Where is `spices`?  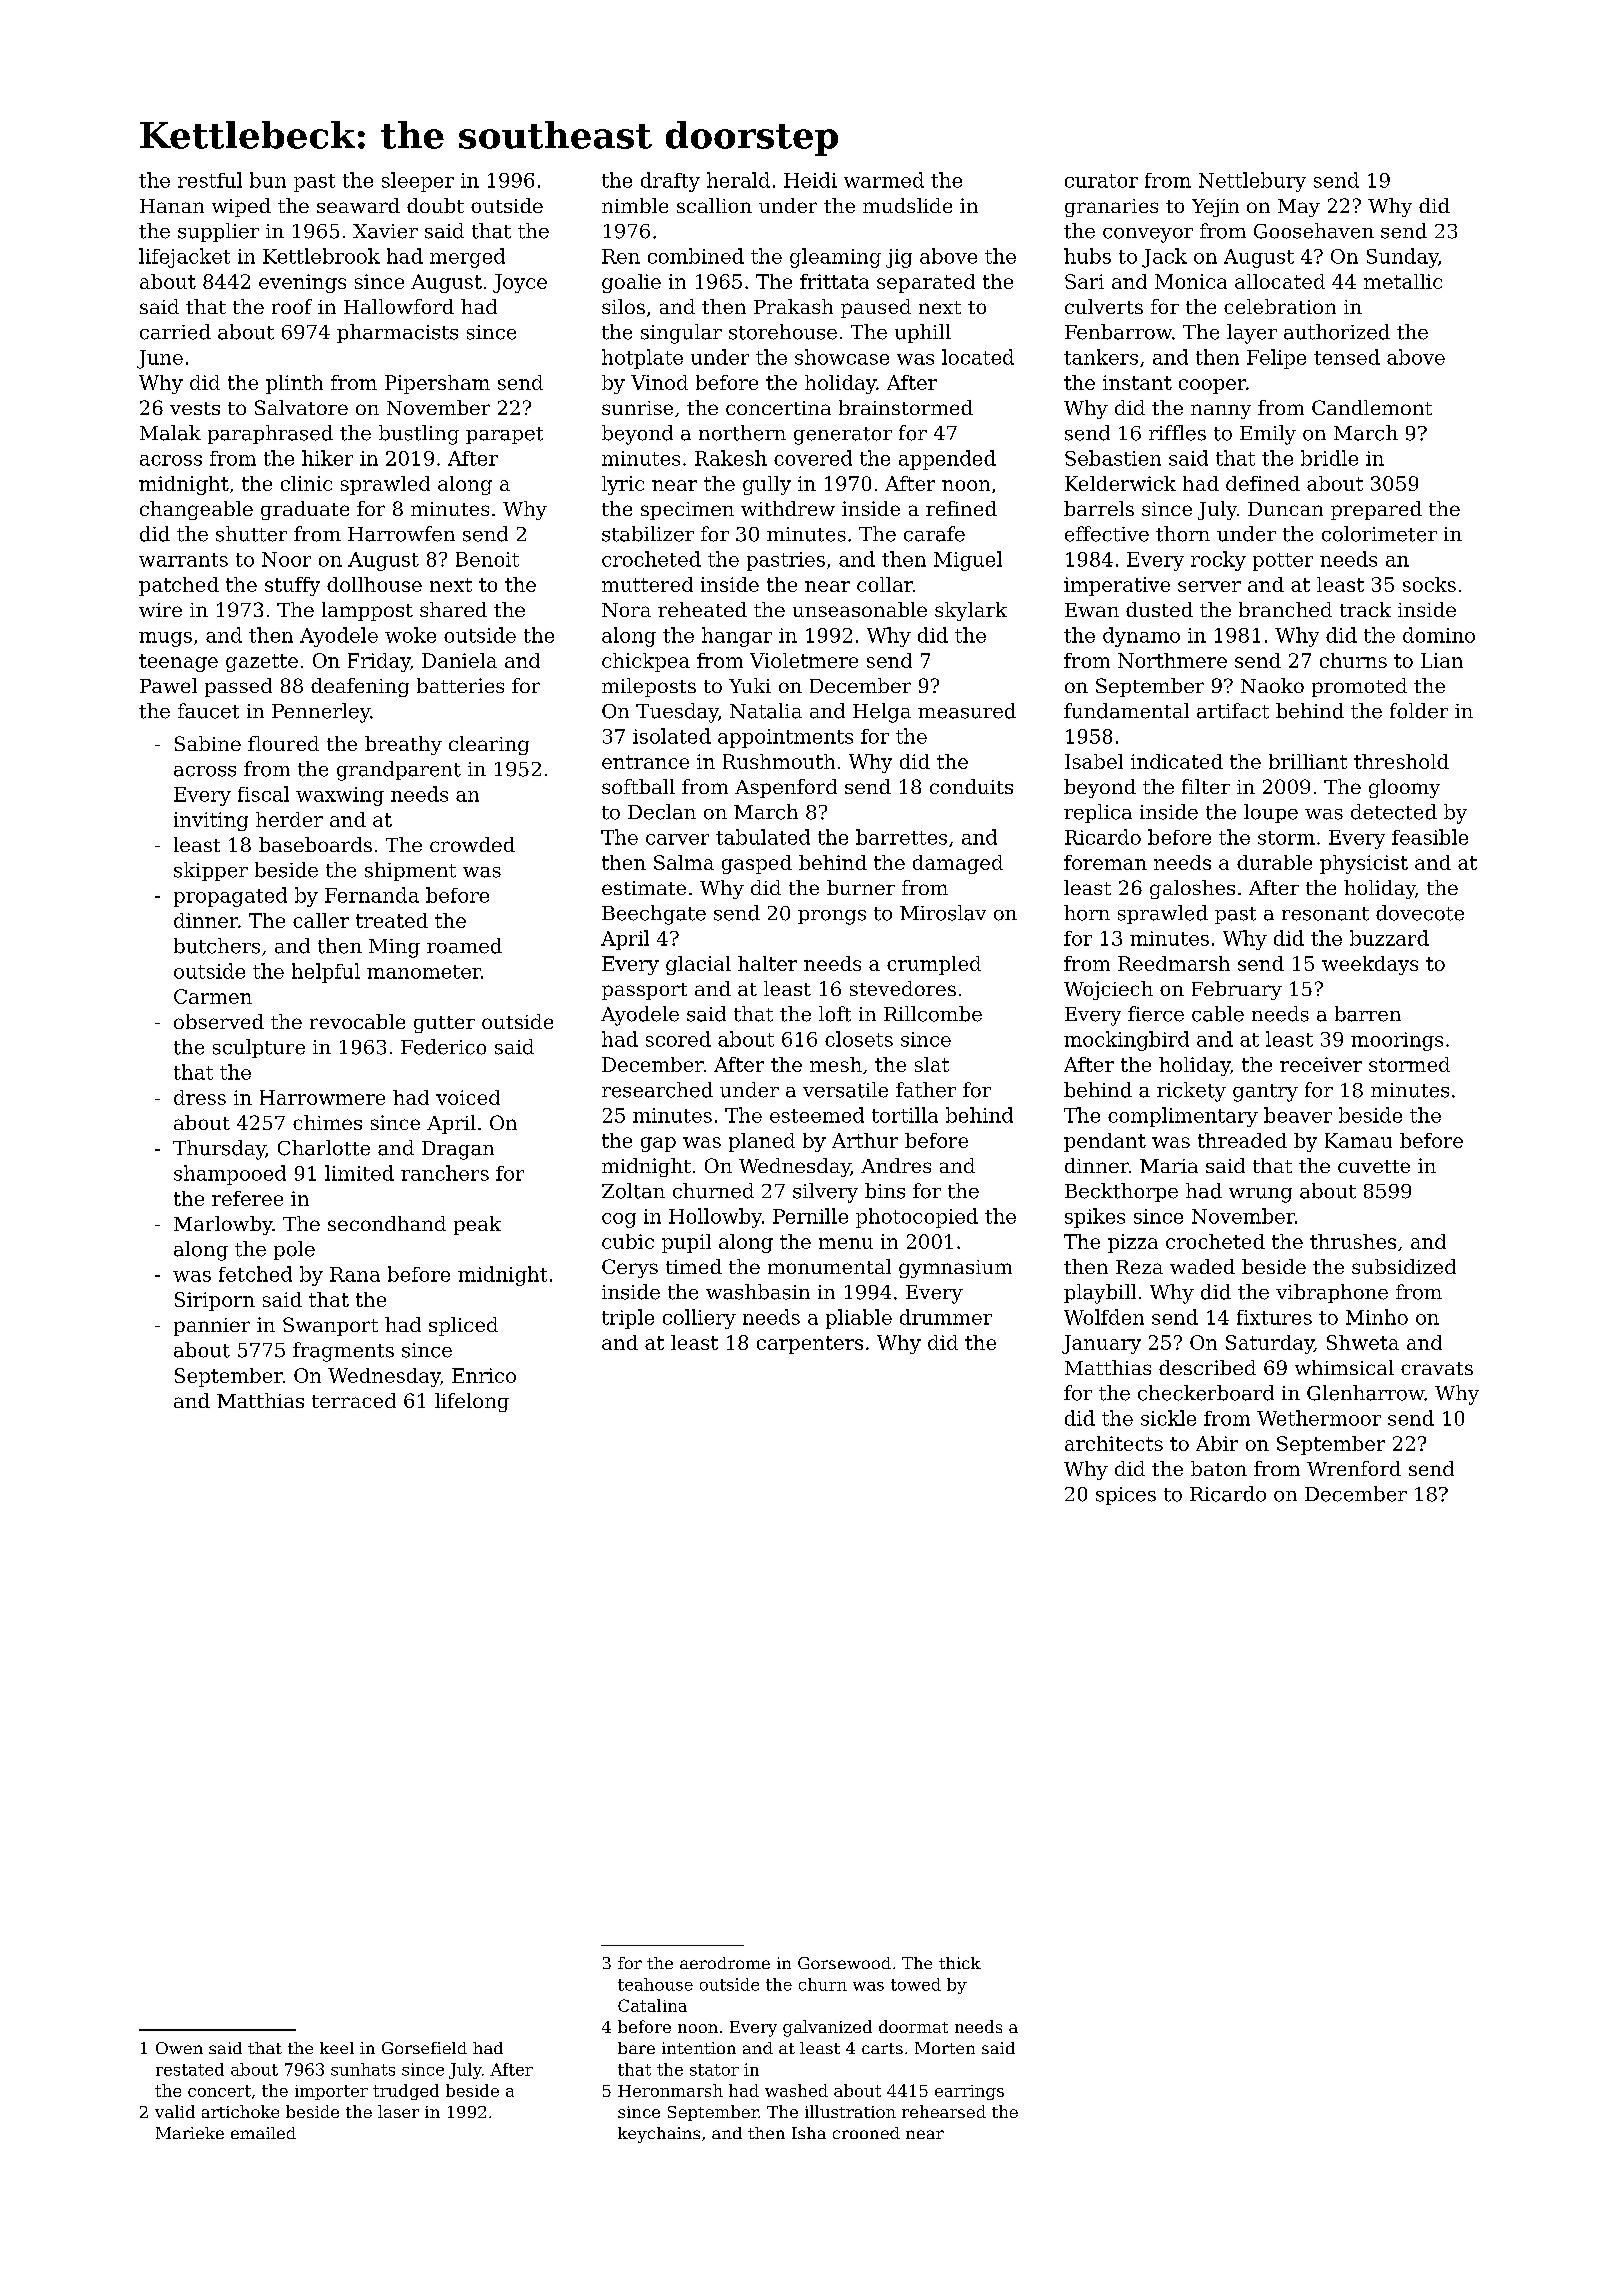
spices is located at coordinates (1126, 1496).
